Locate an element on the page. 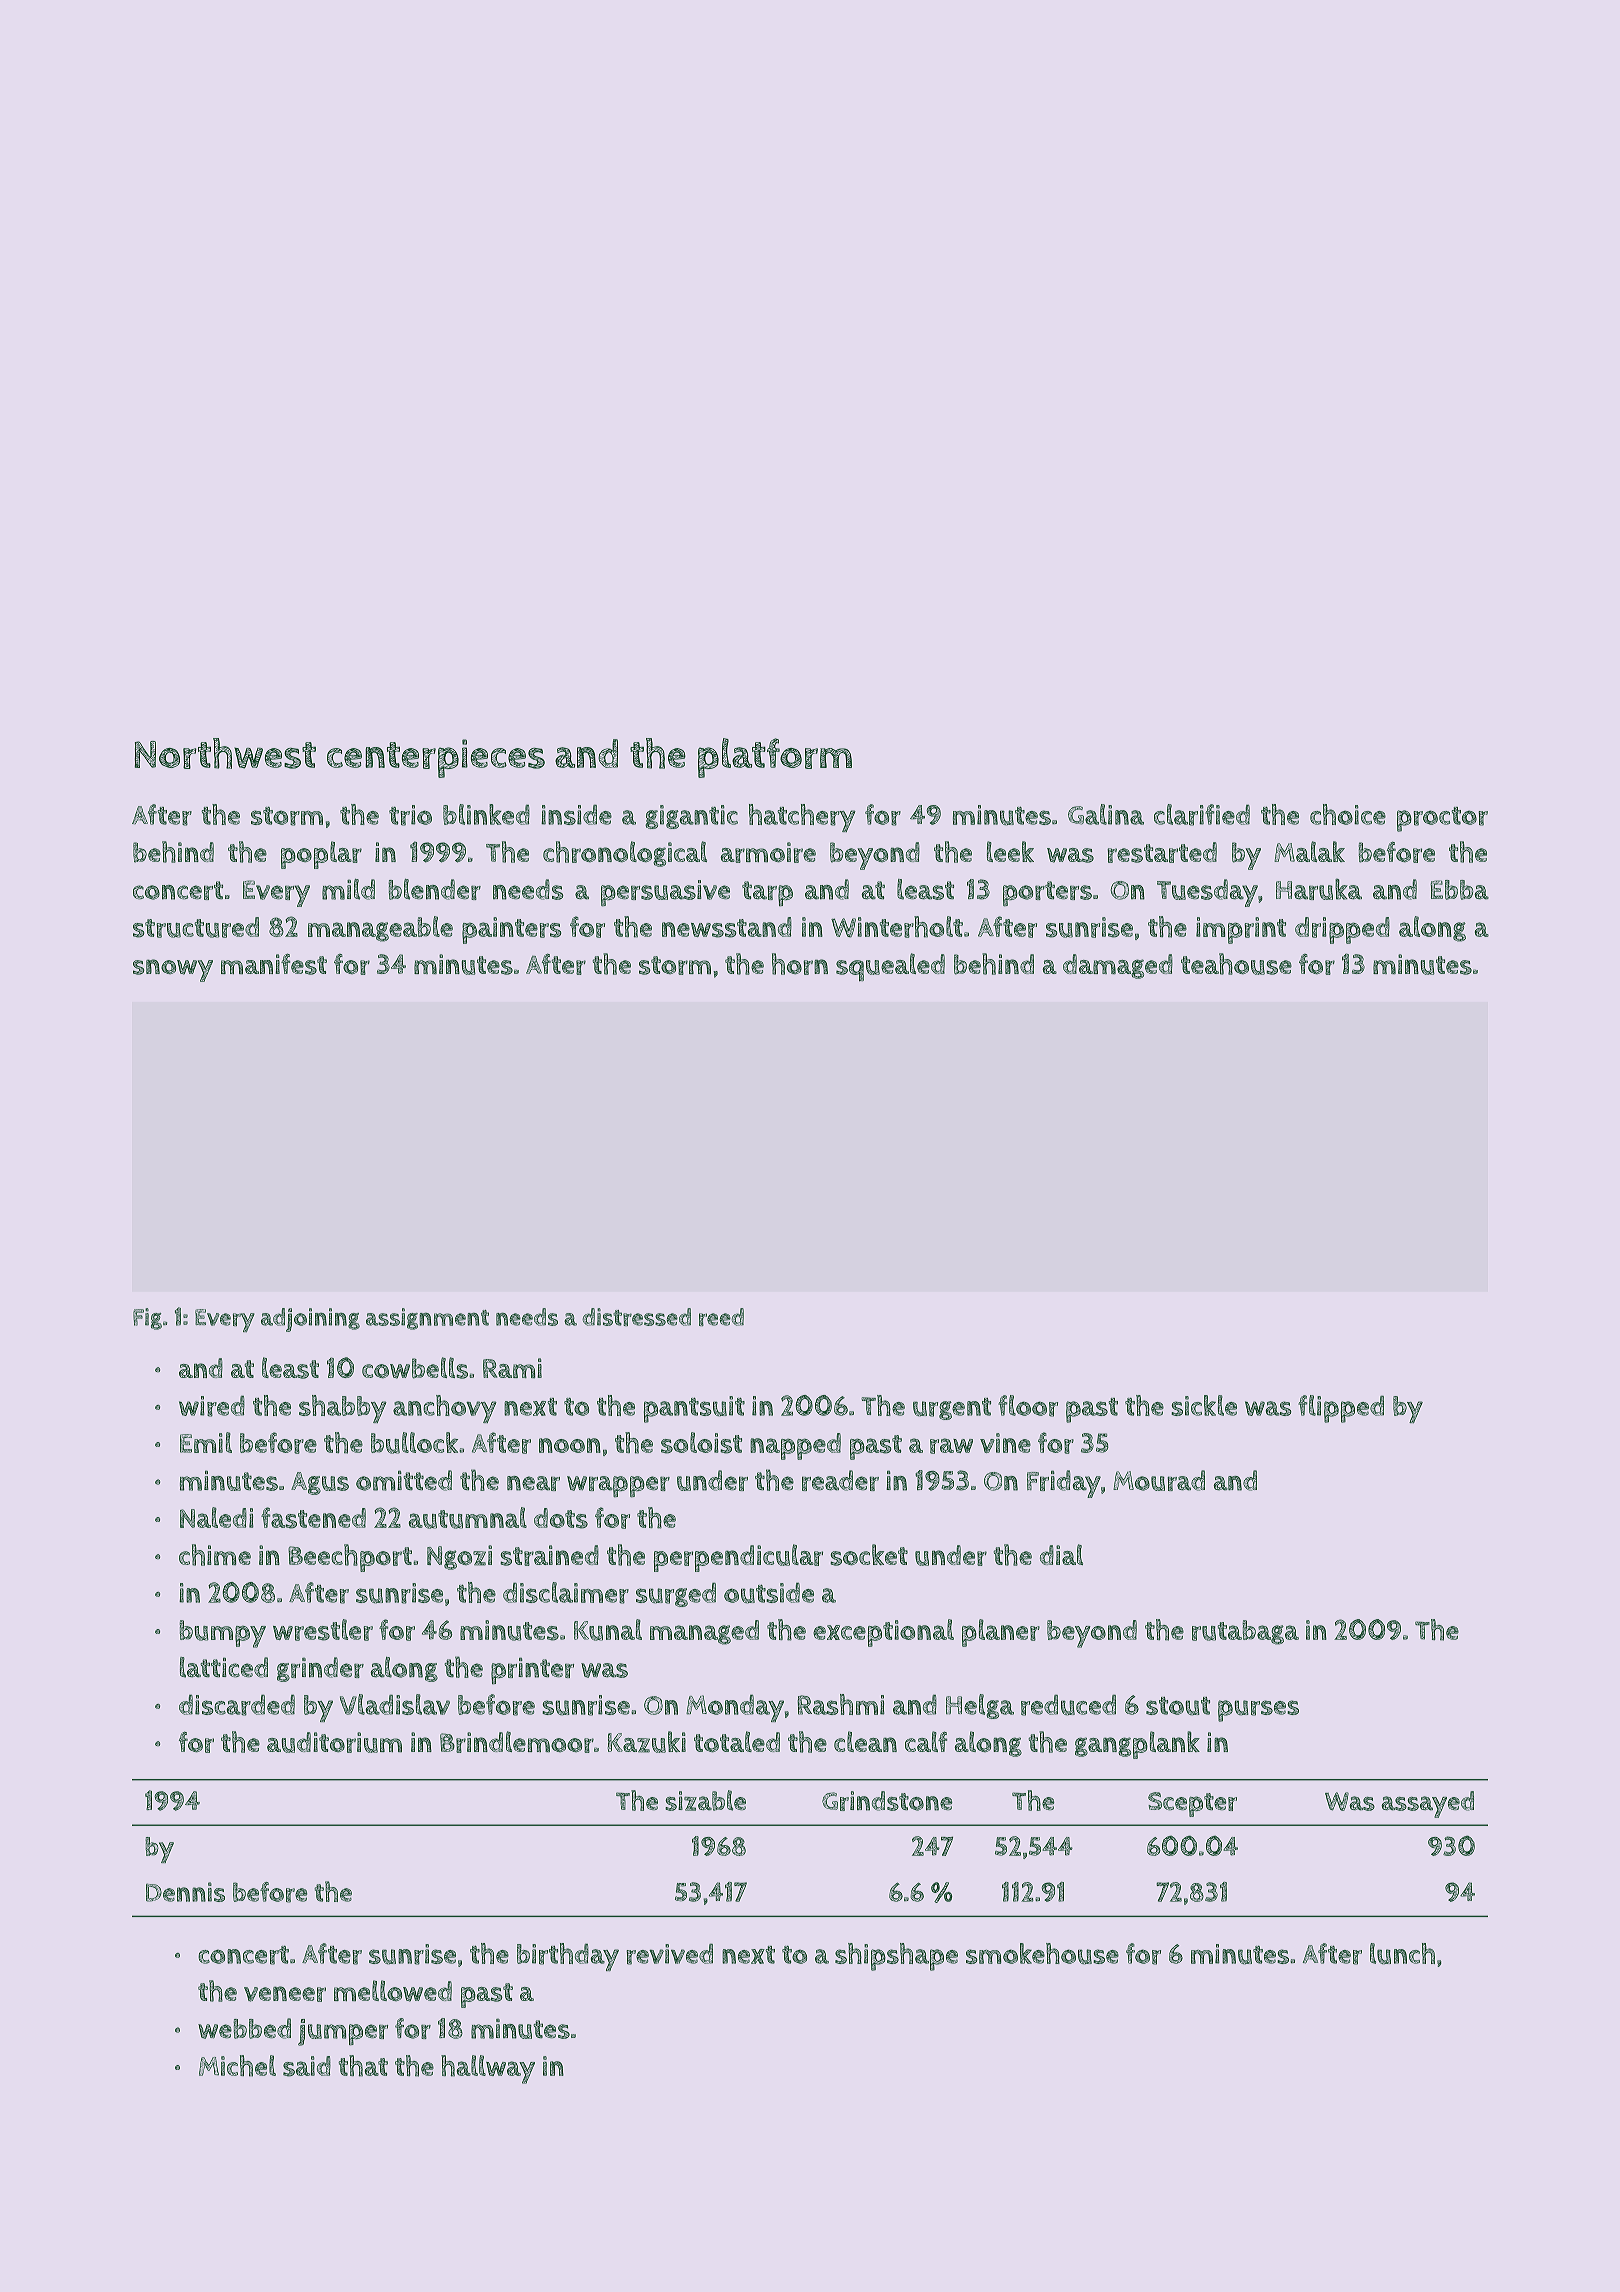  teahouse is located at coordinates (1236, 964).
